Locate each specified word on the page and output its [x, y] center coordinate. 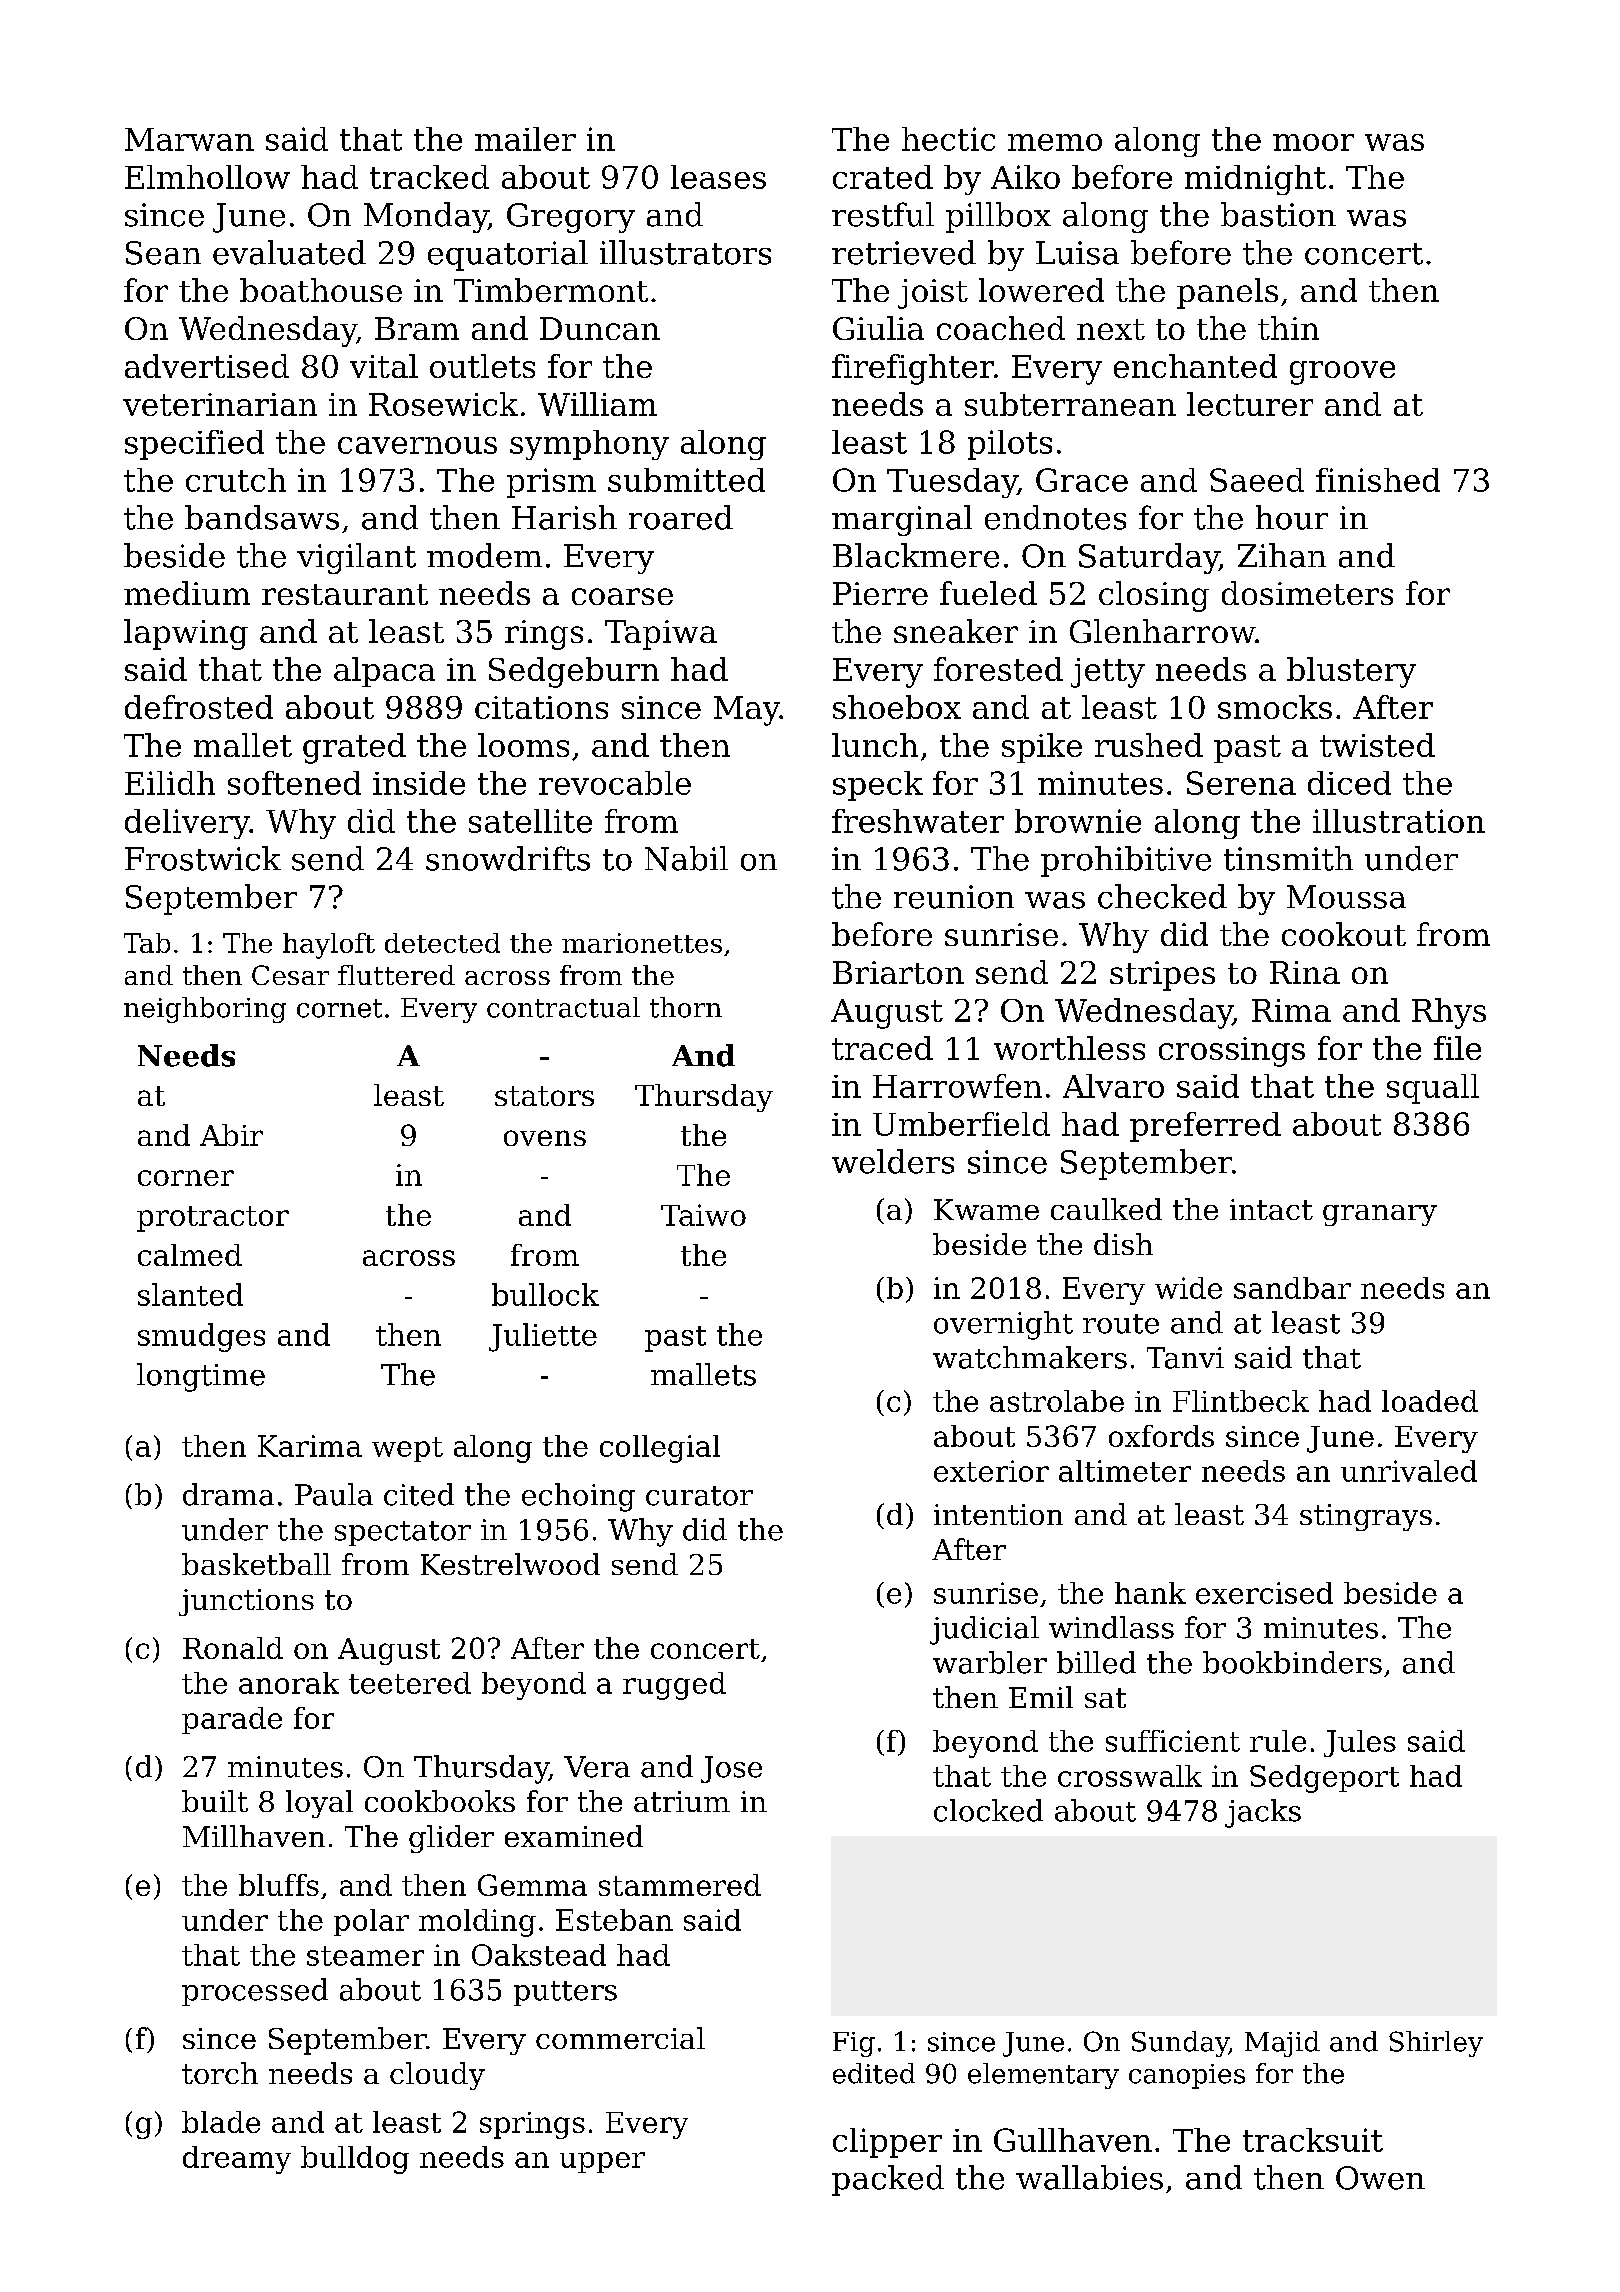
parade [232, 1720]
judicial [984, 1630]
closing [1154, 596]
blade [221, 2122]
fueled [988, 593]
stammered [680, 1885]
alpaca [384, 672]
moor [1313, 142]
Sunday [1180, 2044]
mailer [525, 139]
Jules [1360, 1743]
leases [718, 177]
